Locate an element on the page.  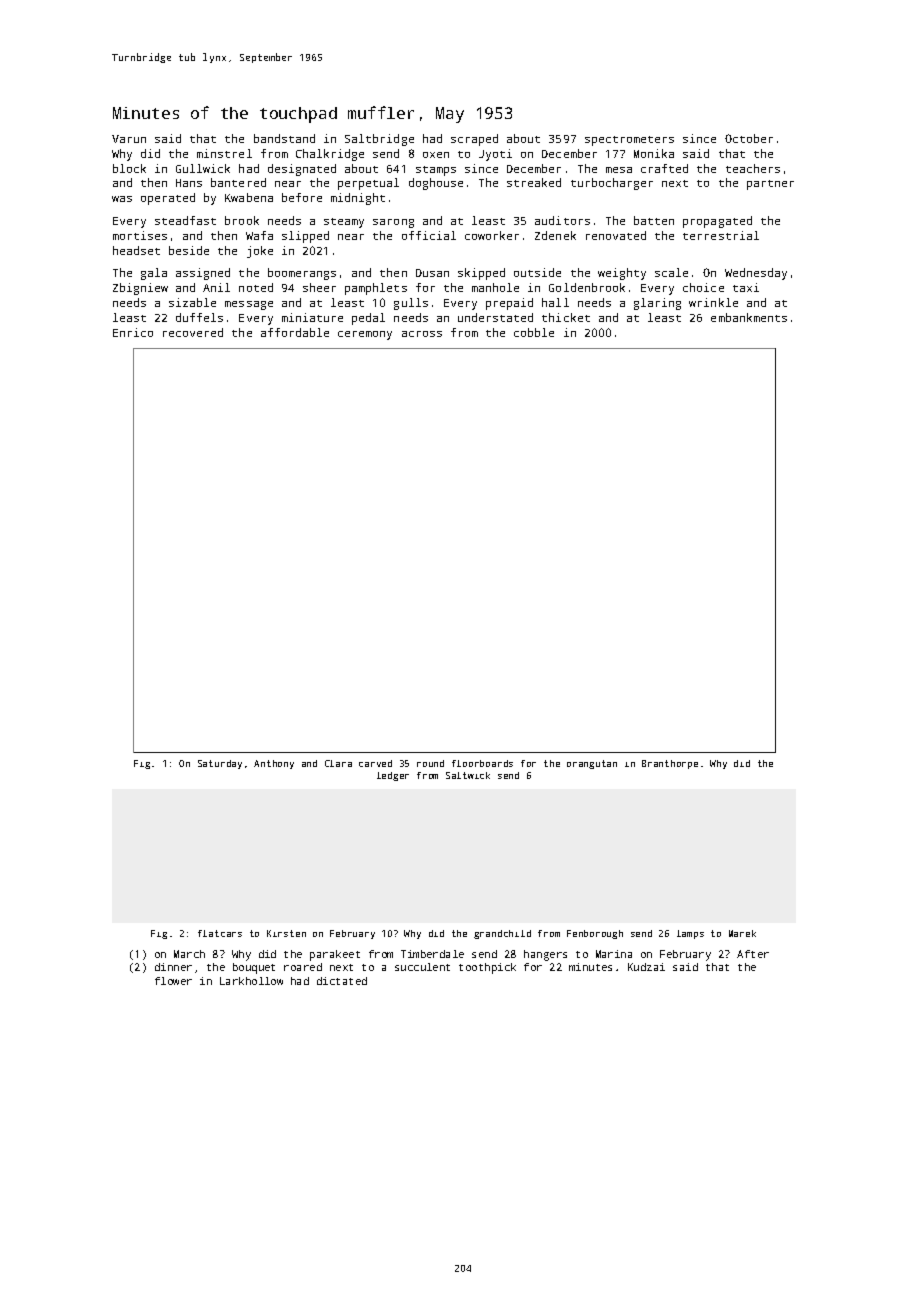
Enrico is located at coordinates (133, 332).
